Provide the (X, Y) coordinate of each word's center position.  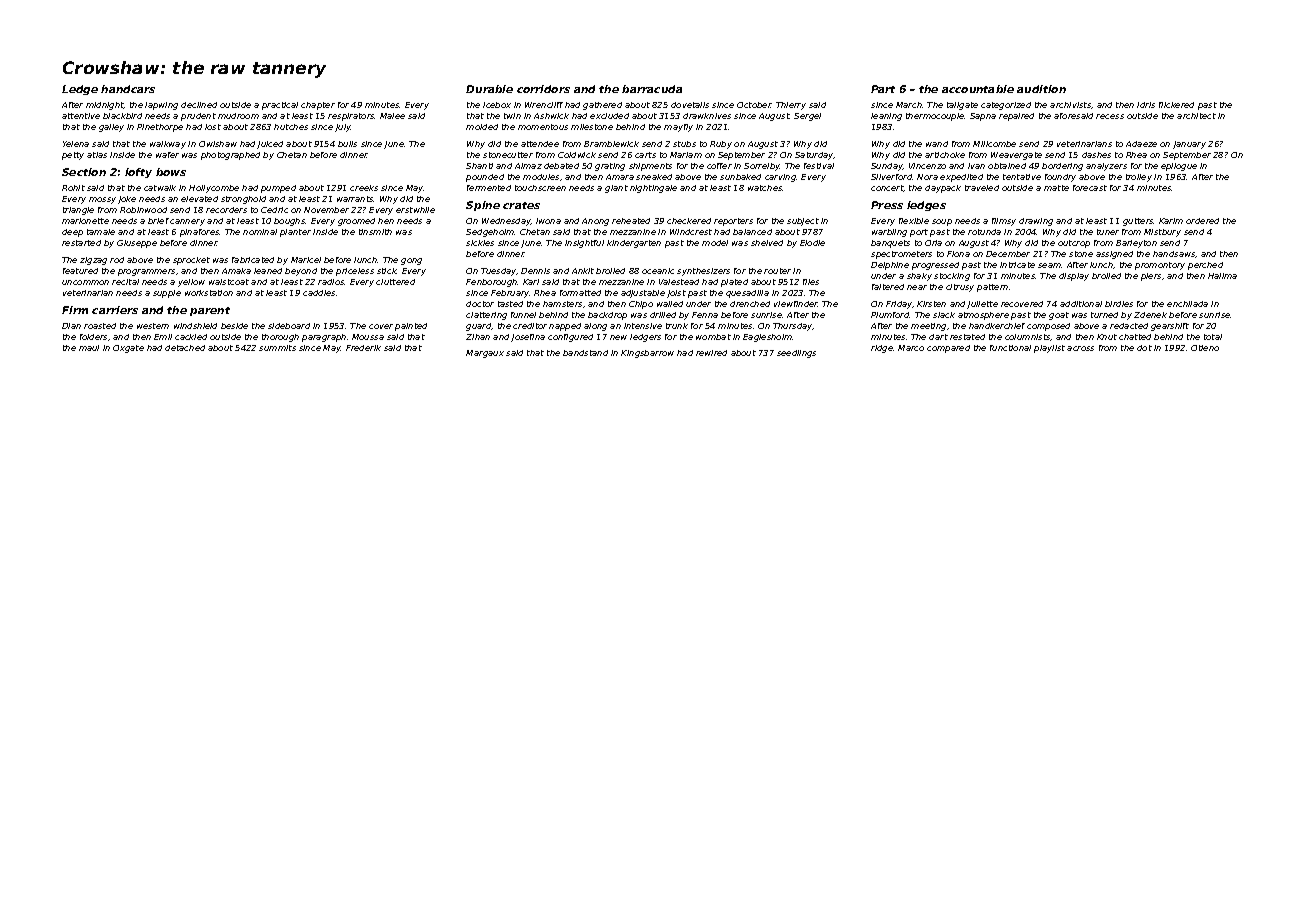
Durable (489, 89)
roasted (100, 326)
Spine (483, 206)
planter (295, 233)
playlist (1049, 349)
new (618, 337)
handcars (128, 89)
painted (411, 327)
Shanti (479, 166)
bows (171, 172)
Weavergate (1016, 156)
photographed (230, 156)
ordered (1202, 221)
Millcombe (994, 144)
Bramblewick (611, 144)
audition (1041, 89)
